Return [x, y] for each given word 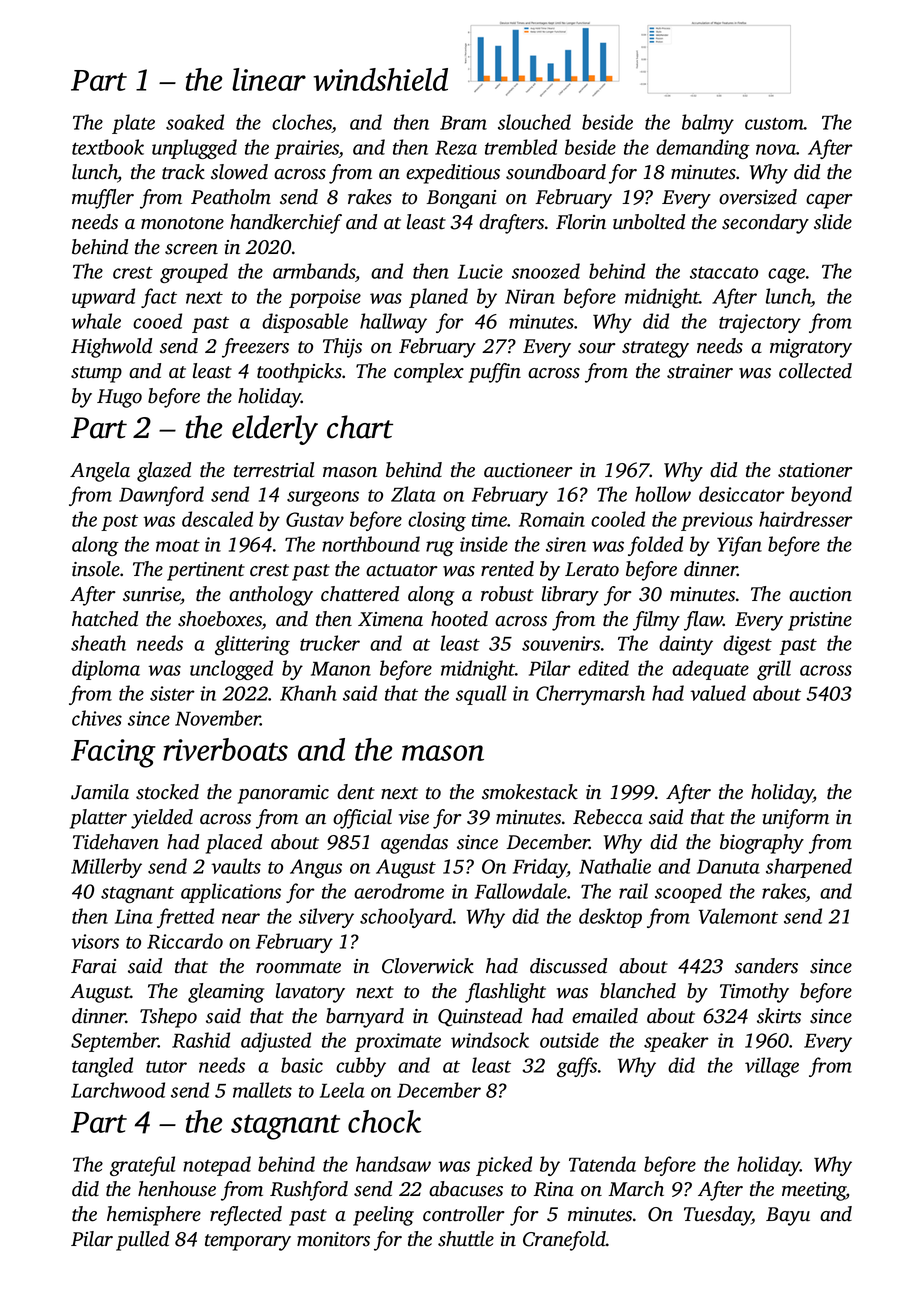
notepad [217, 1166]
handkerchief [286, 224]
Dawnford [161, 496]
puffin [495, 373]
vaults [236, 866]
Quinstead [480, 1017]
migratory [811, 348]
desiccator [742, 494]
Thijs [342, 348]
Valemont [738, 916]
